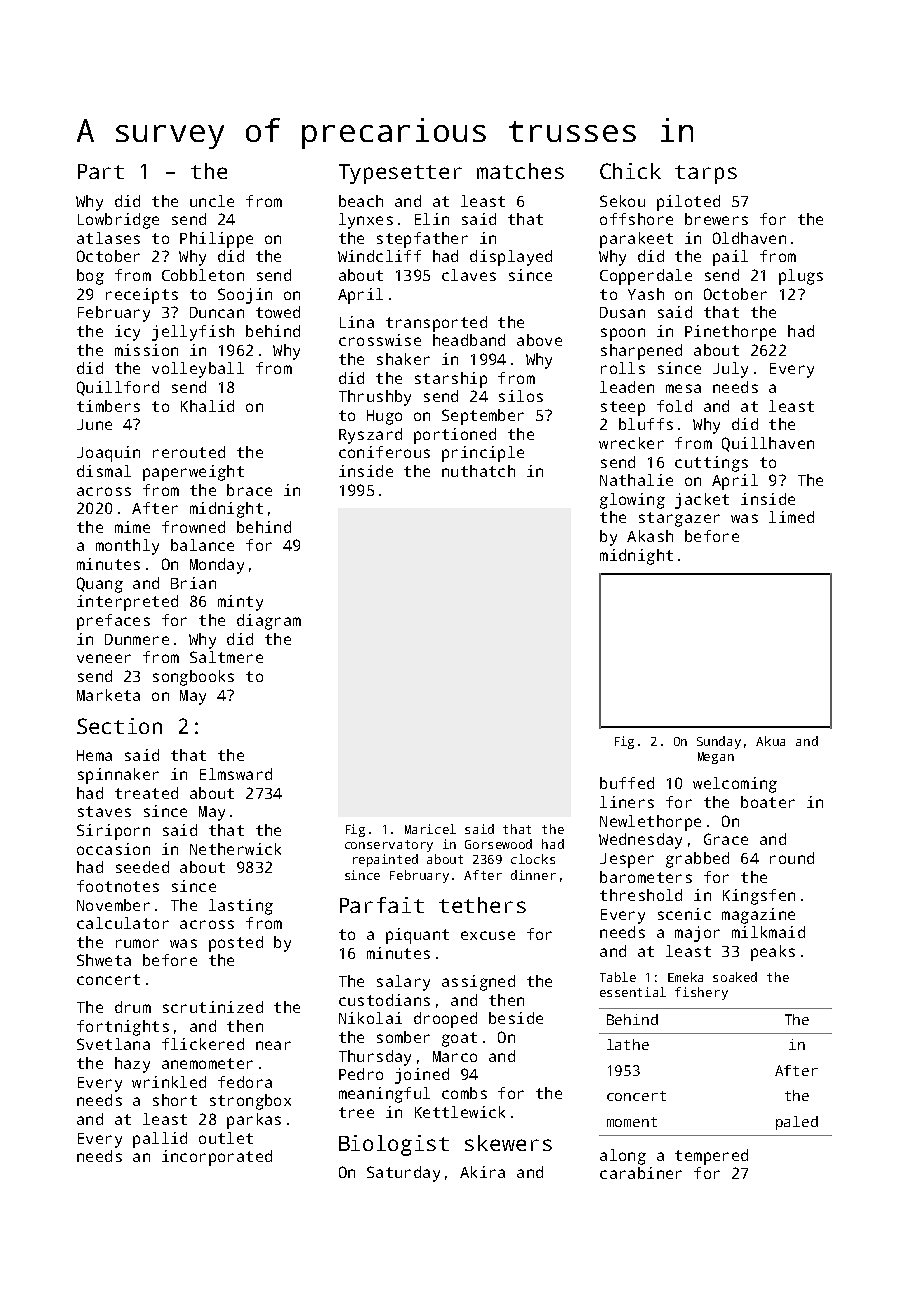 The image size is (908, 1316). Describe the element at coordinates (269, 622) in the page. I see `diagram` at that location.
